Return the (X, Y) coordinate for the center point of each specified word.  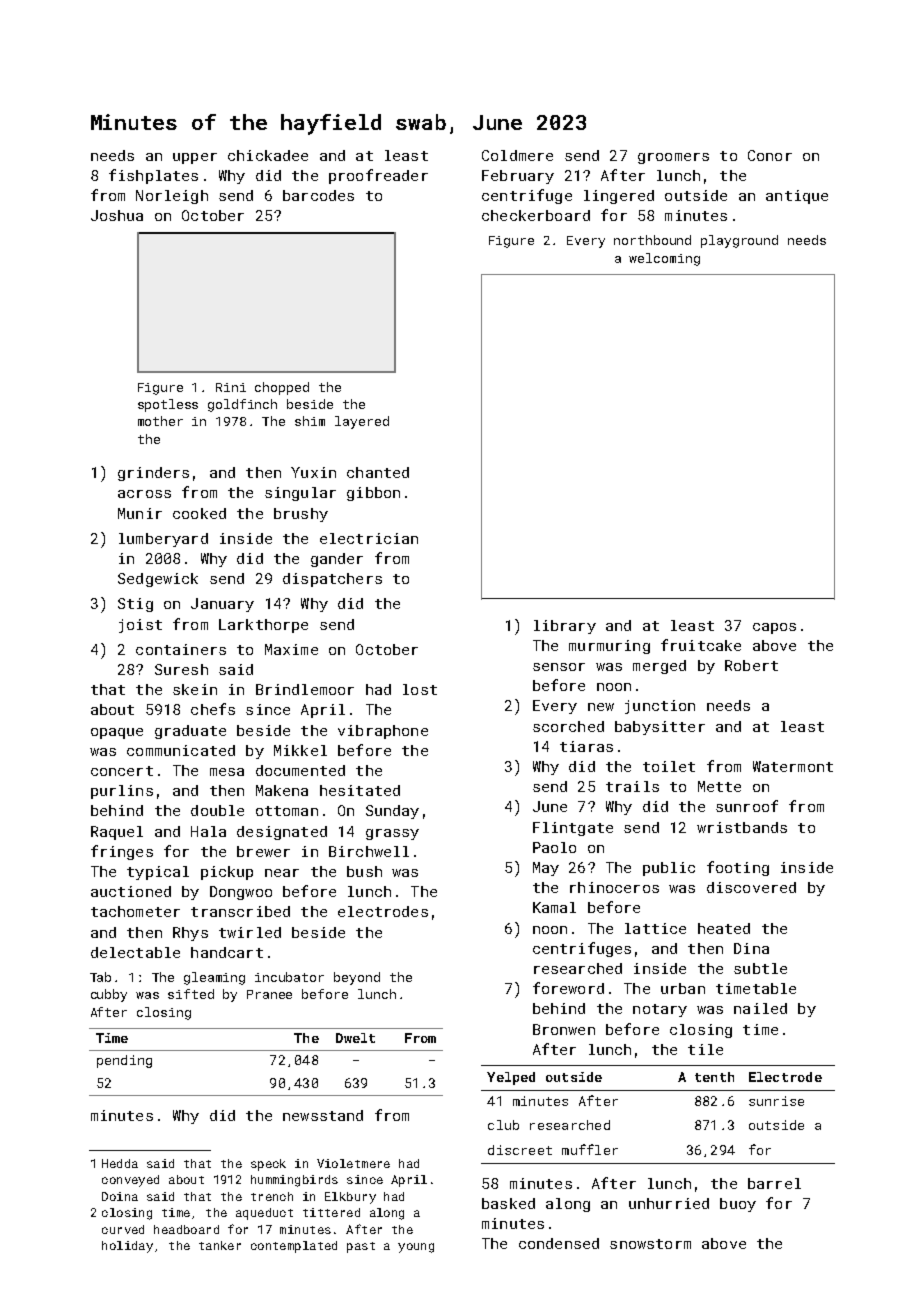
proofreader (378, 176)
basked (508, 1203)
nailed (760, 1008)
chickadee (268, 155)
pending (124, 1061)
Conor (770, 155)
